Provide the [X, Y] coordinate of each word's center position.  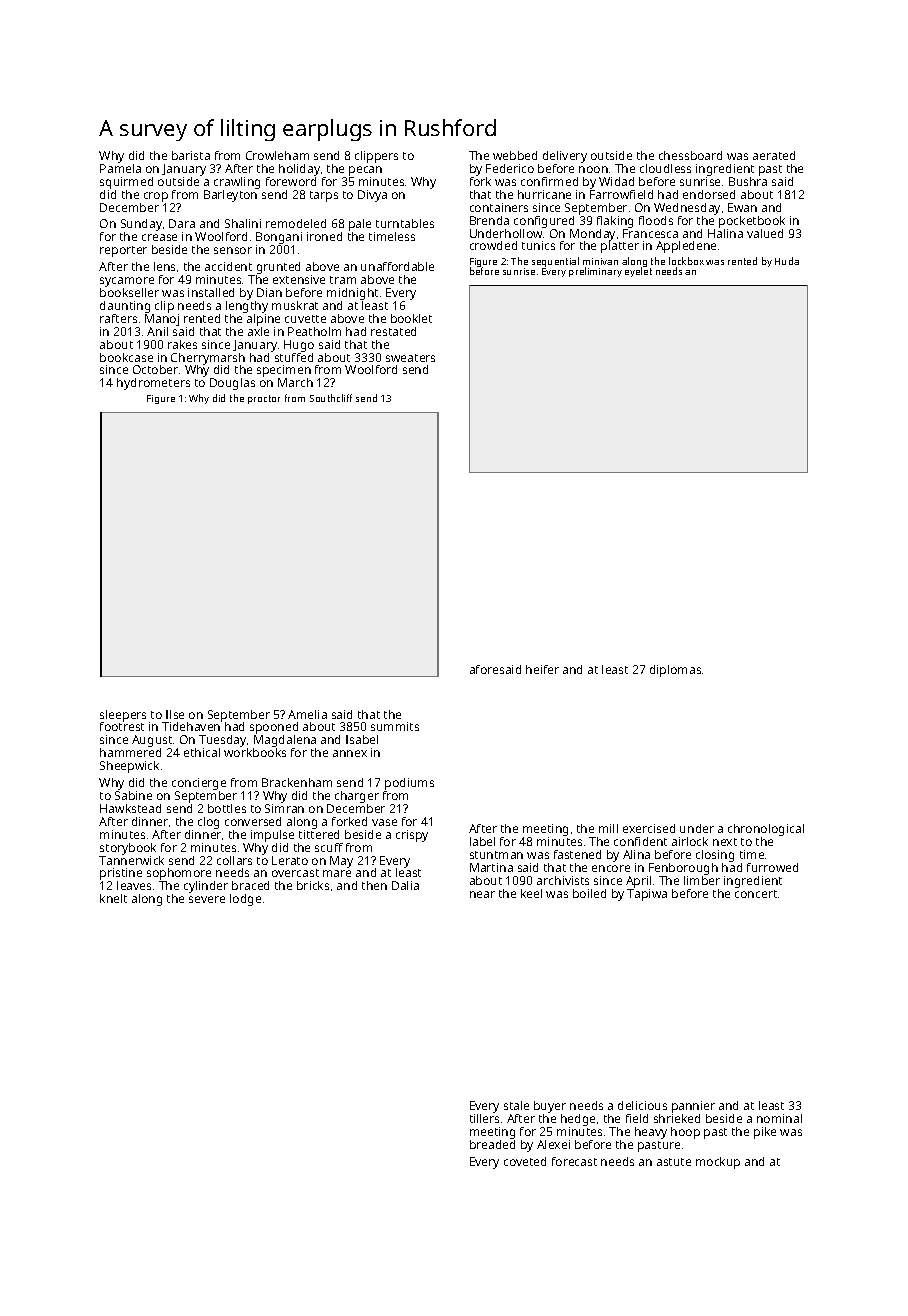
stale [516, 1105]
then [374, 885]
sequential [555, 262]
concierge [199, 784]
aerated [774, 155]
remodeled [296, 223]
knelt [113, 898]
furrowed [772, 867]
